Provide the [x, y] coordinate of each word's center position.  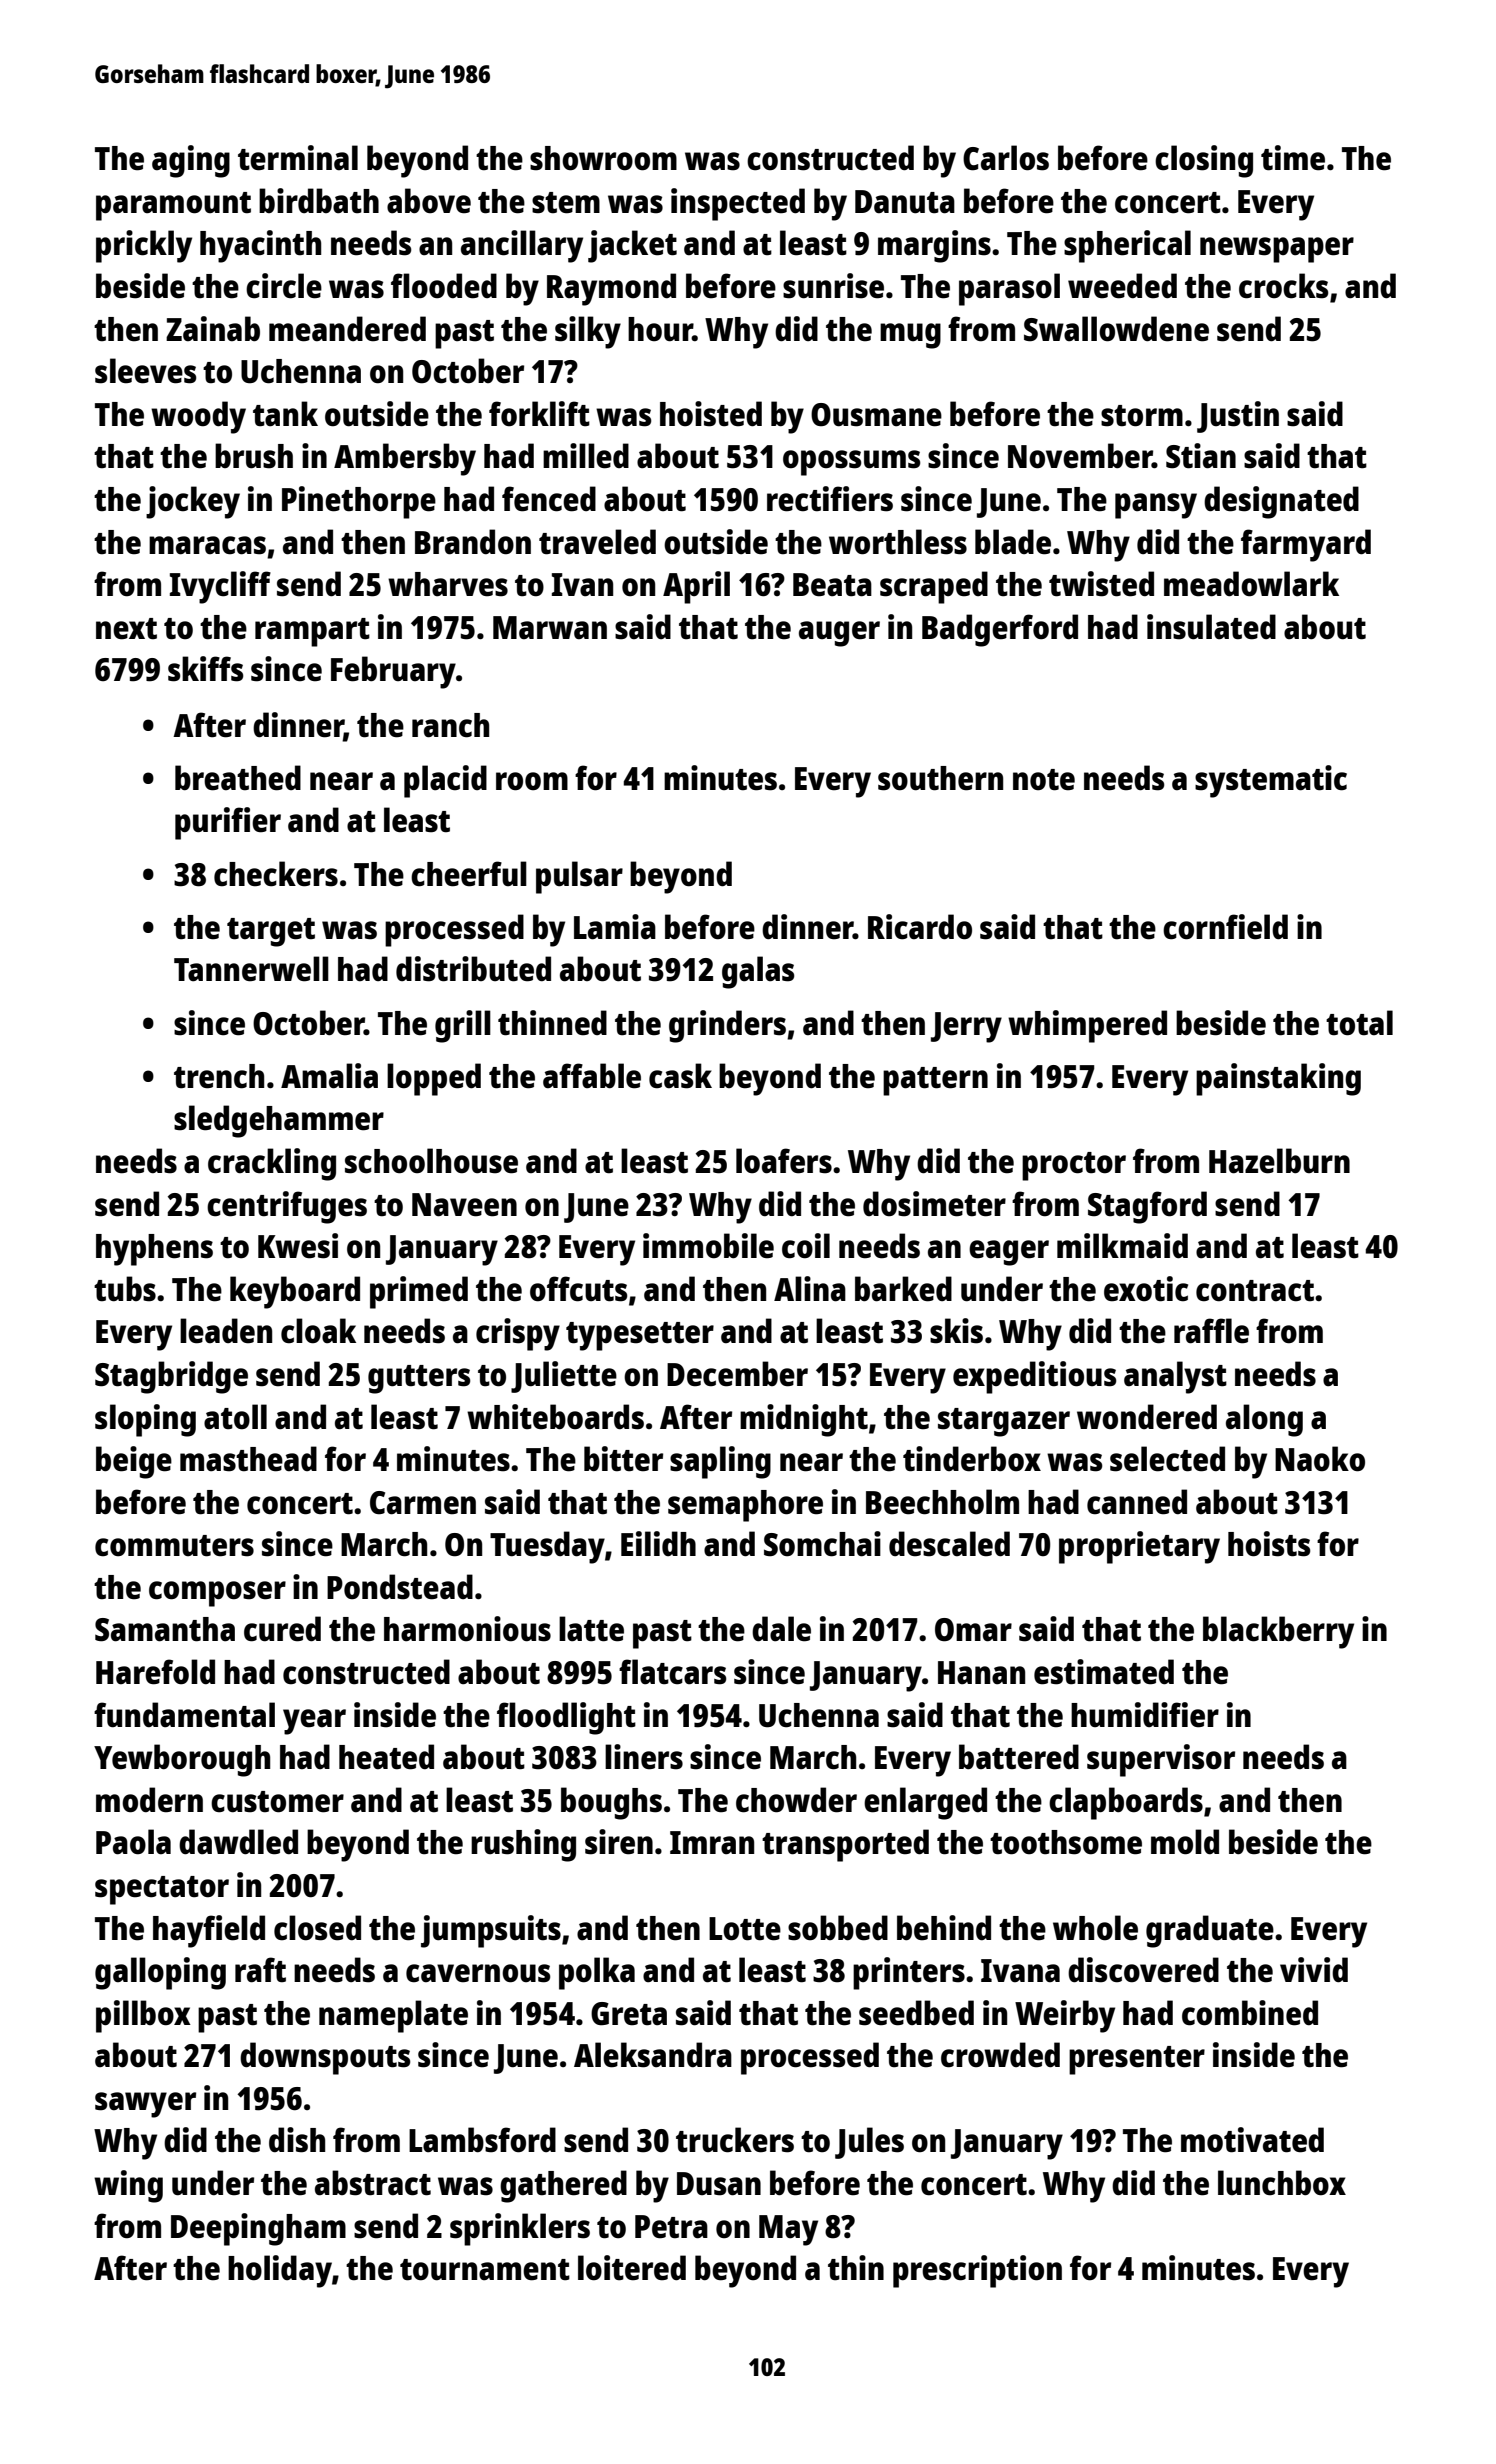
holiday [280, 2271]
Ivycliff [220, 587]
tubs [125, 1289]
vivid [1314, 1970]
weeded [1122, 286]
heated [386, 1757]
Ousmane [876, 415]
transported [845, 1845]
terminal [298, 158]
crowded [1000, 2055]
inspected [738, 204]
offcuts [579, 1289]
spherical [1127, 246]
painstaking [1278, 1079]
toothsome [1066, 1842]
